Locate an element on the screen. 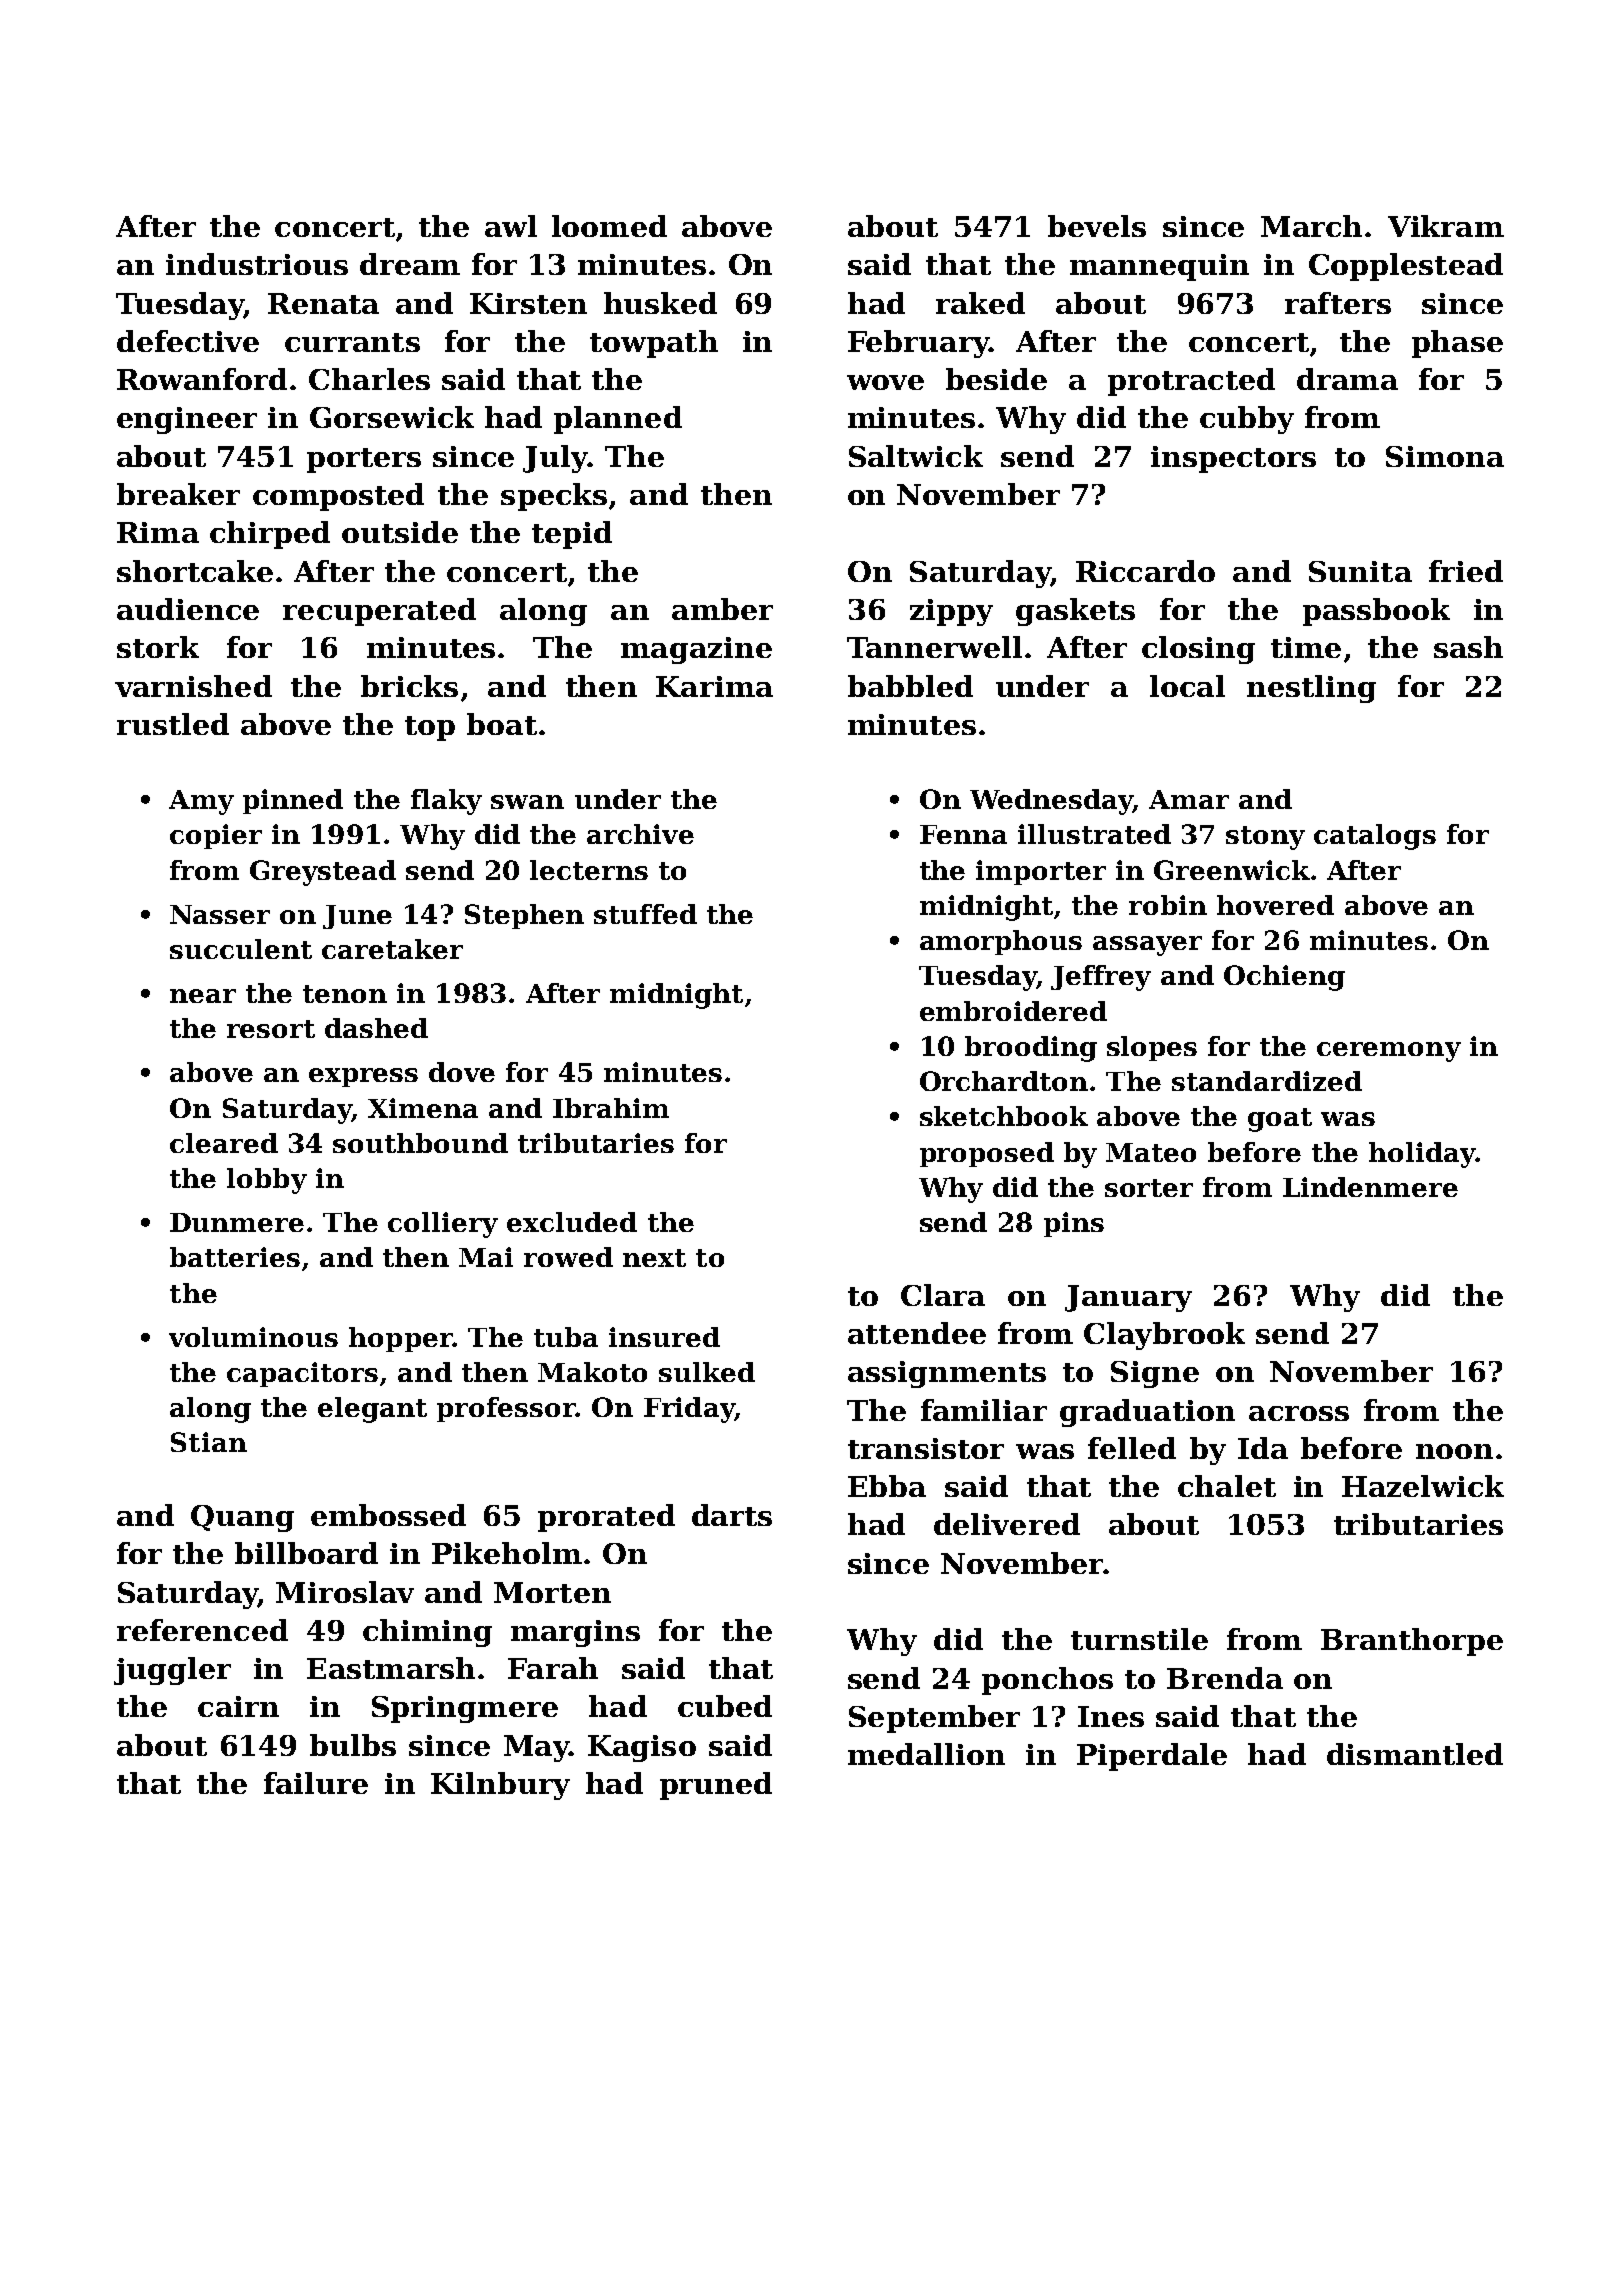  Rowanford is located at coordinates (202, 379).
